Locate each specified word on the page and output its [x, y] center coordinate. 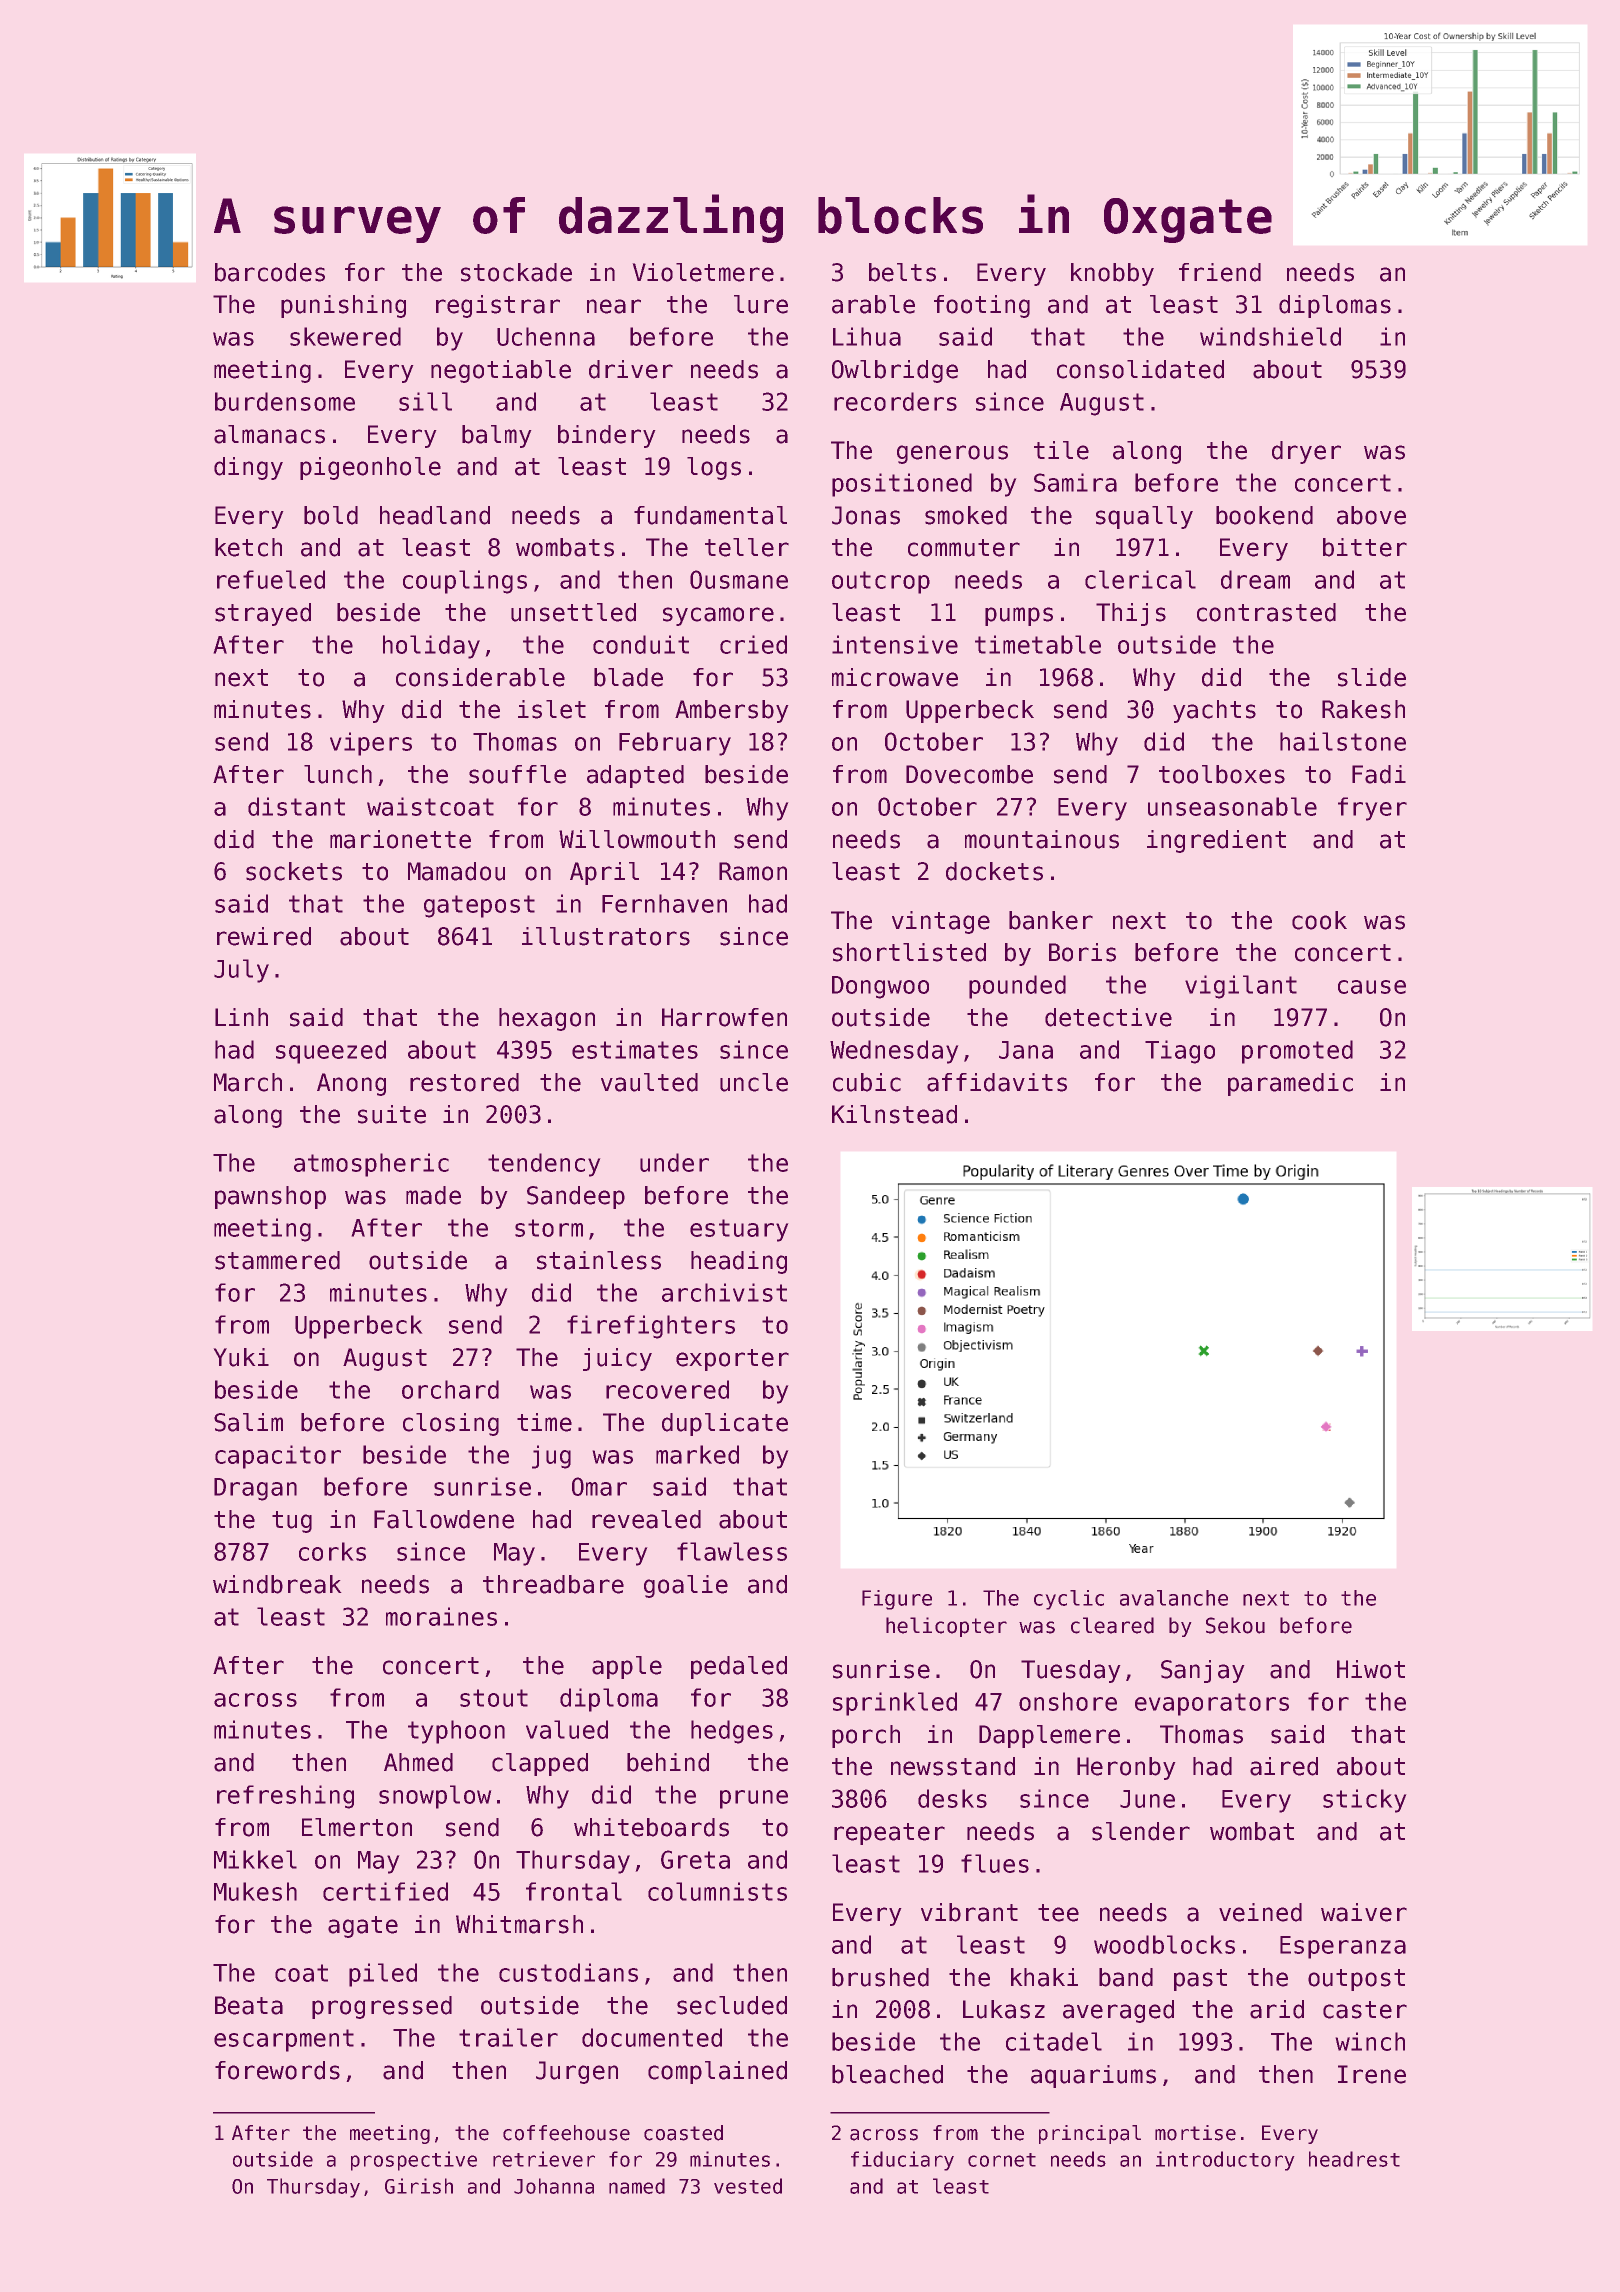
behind [668, 1762]
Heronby [1126, 1768]
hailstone [1343, 741]
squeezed [331, 1052]
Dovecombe [969, 774]
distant [296, 806]
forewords [277, 2070]
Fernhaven [664, 903]
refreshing [285, 1797]
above [1371, 515]
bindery [607, 436]
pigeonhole [370, 468]
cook [1319, 920]
